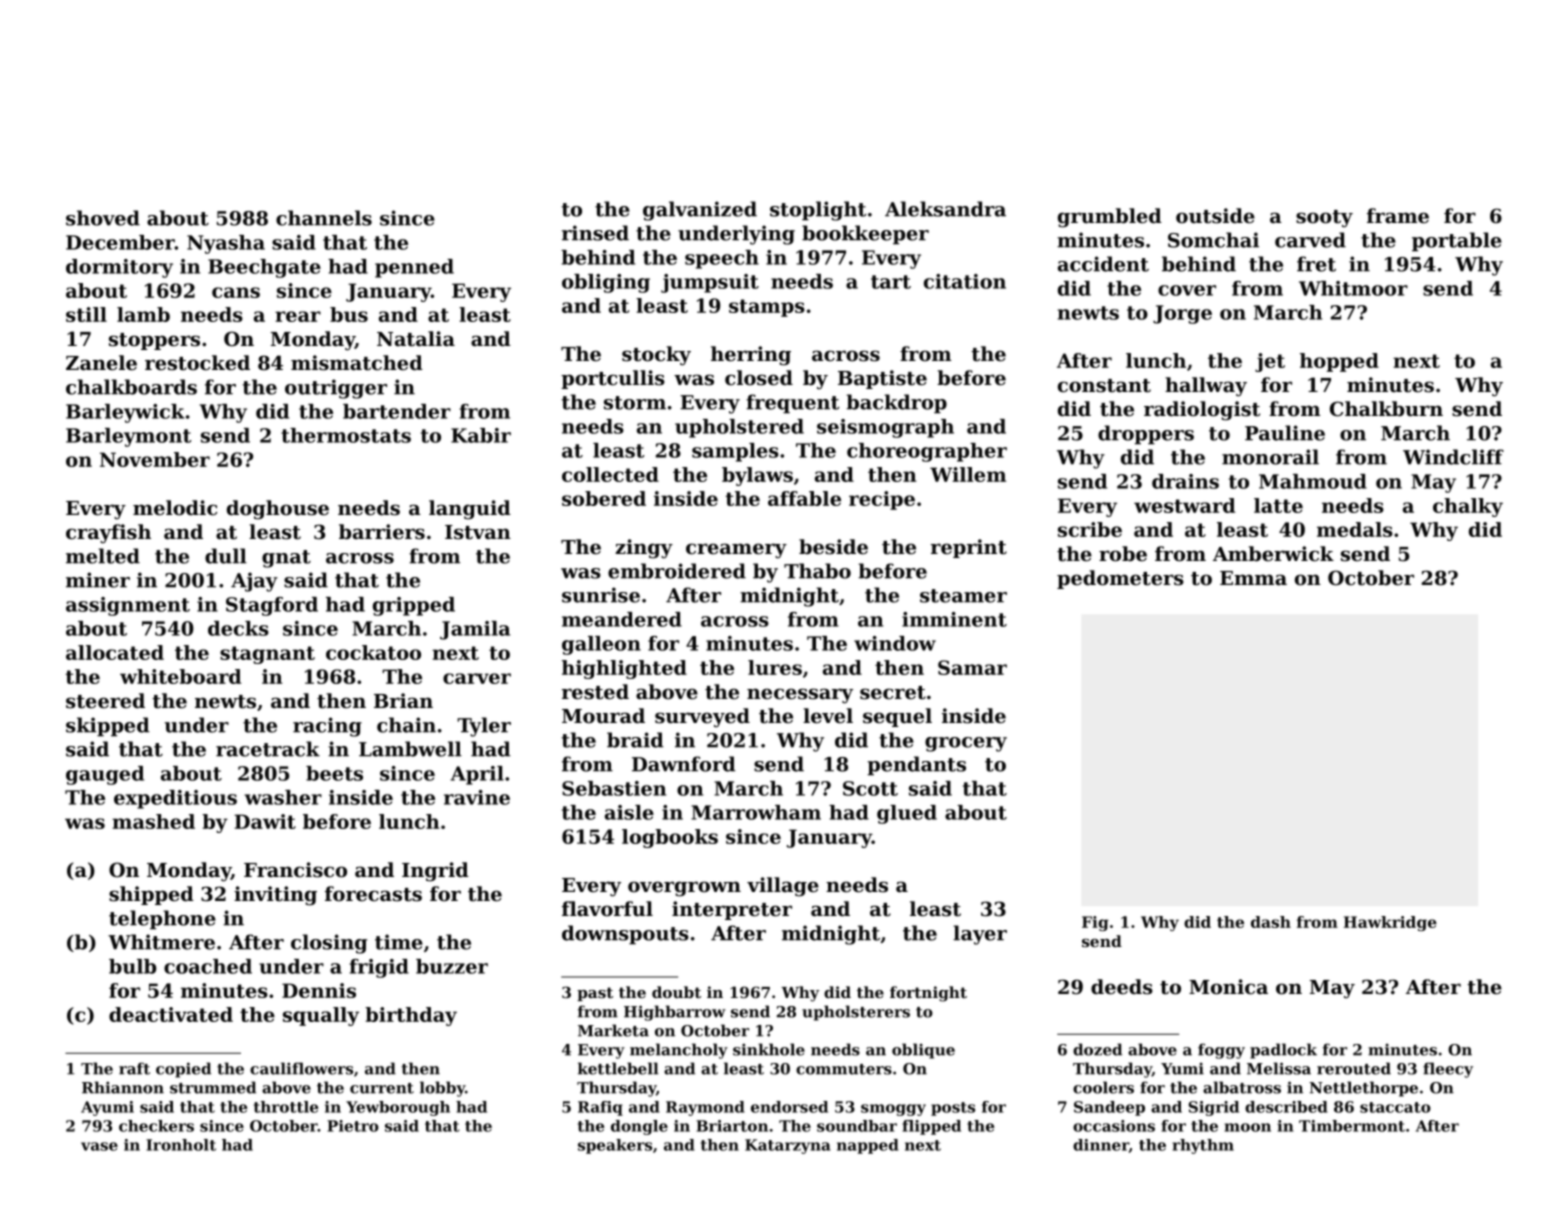 This screenshot has height=1212, width=1568. I want to click on meandered, so click(622, 619).
